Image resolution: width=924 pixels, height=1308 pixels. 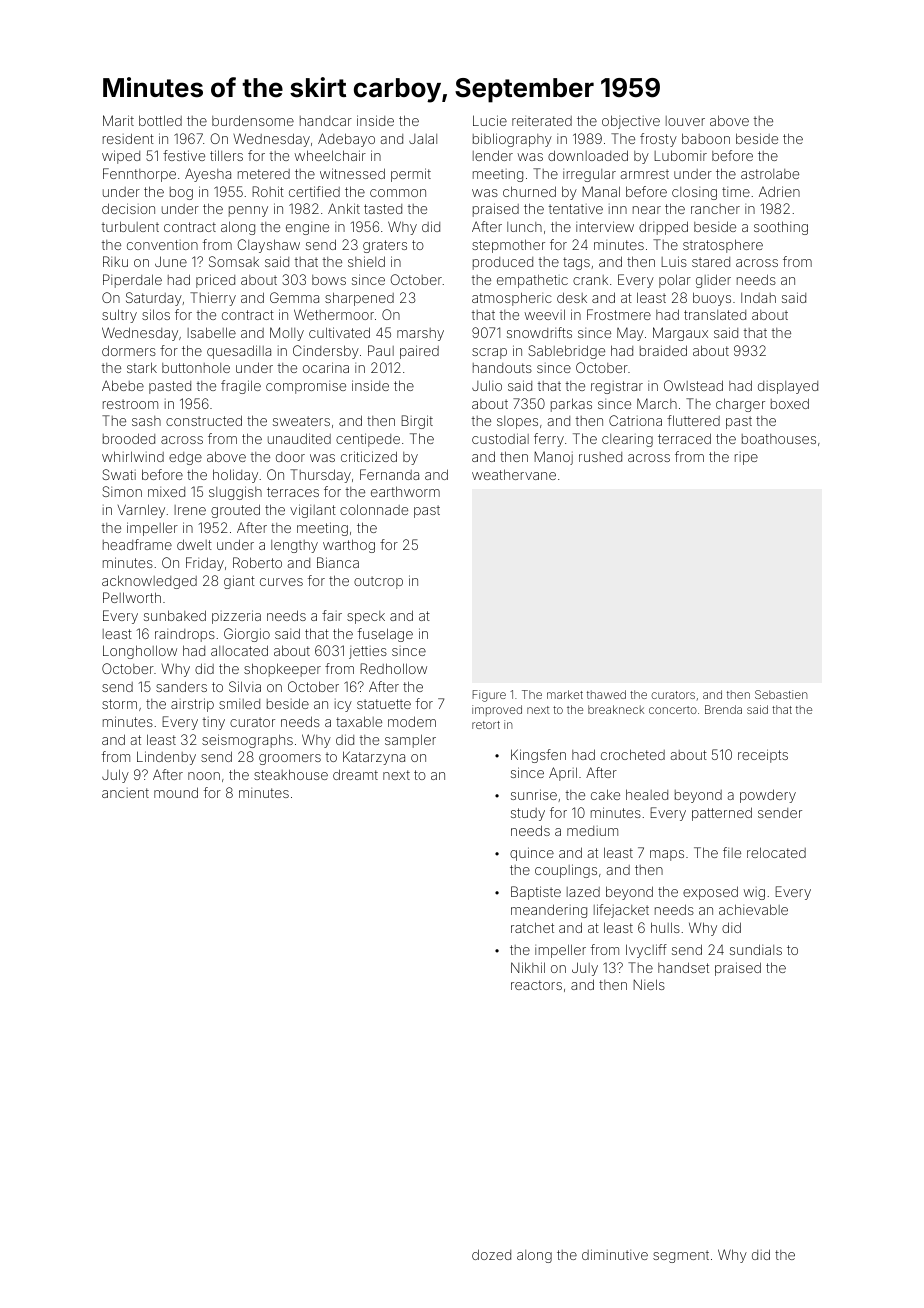 I want to click on mound, so click(x=176, y=792).
